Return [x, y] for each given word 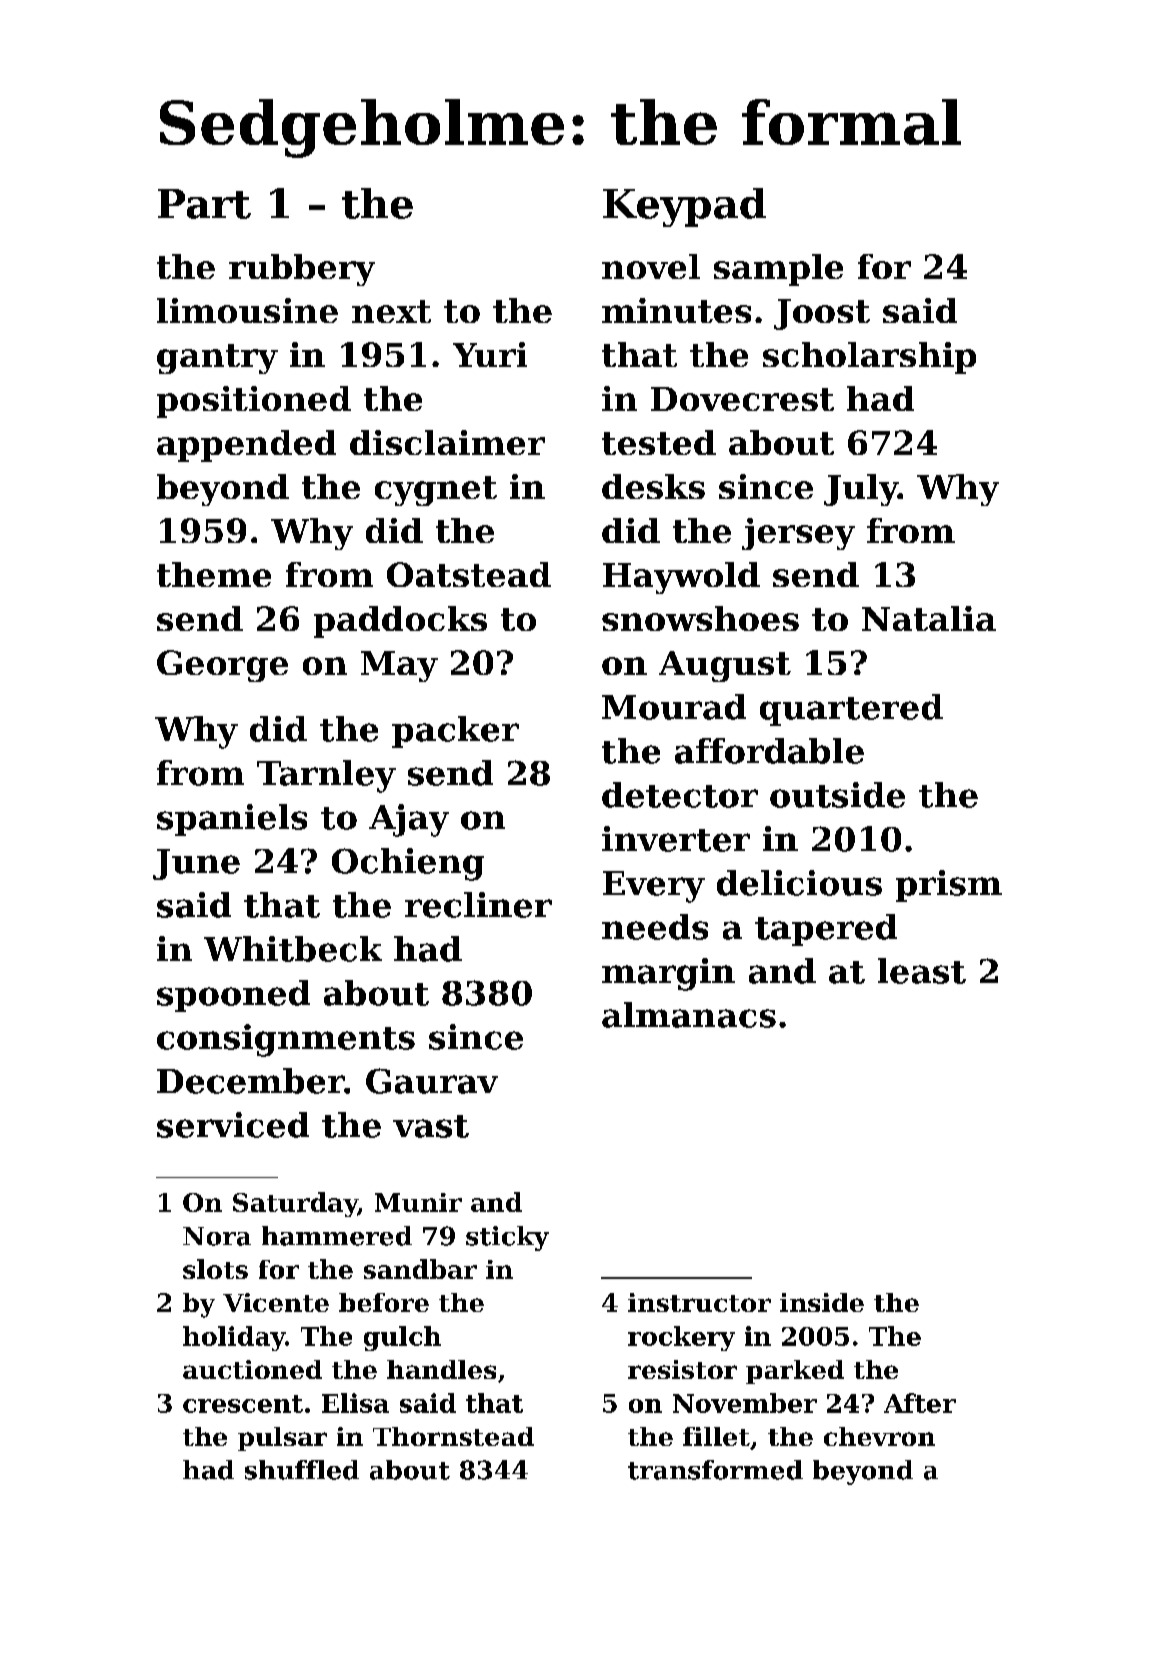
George [222, 666]
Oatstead [469, 574]
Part [204, 204]
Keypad [684, 207]
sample [778, 270]
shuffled [302, 1470]
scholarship [869, 358]
